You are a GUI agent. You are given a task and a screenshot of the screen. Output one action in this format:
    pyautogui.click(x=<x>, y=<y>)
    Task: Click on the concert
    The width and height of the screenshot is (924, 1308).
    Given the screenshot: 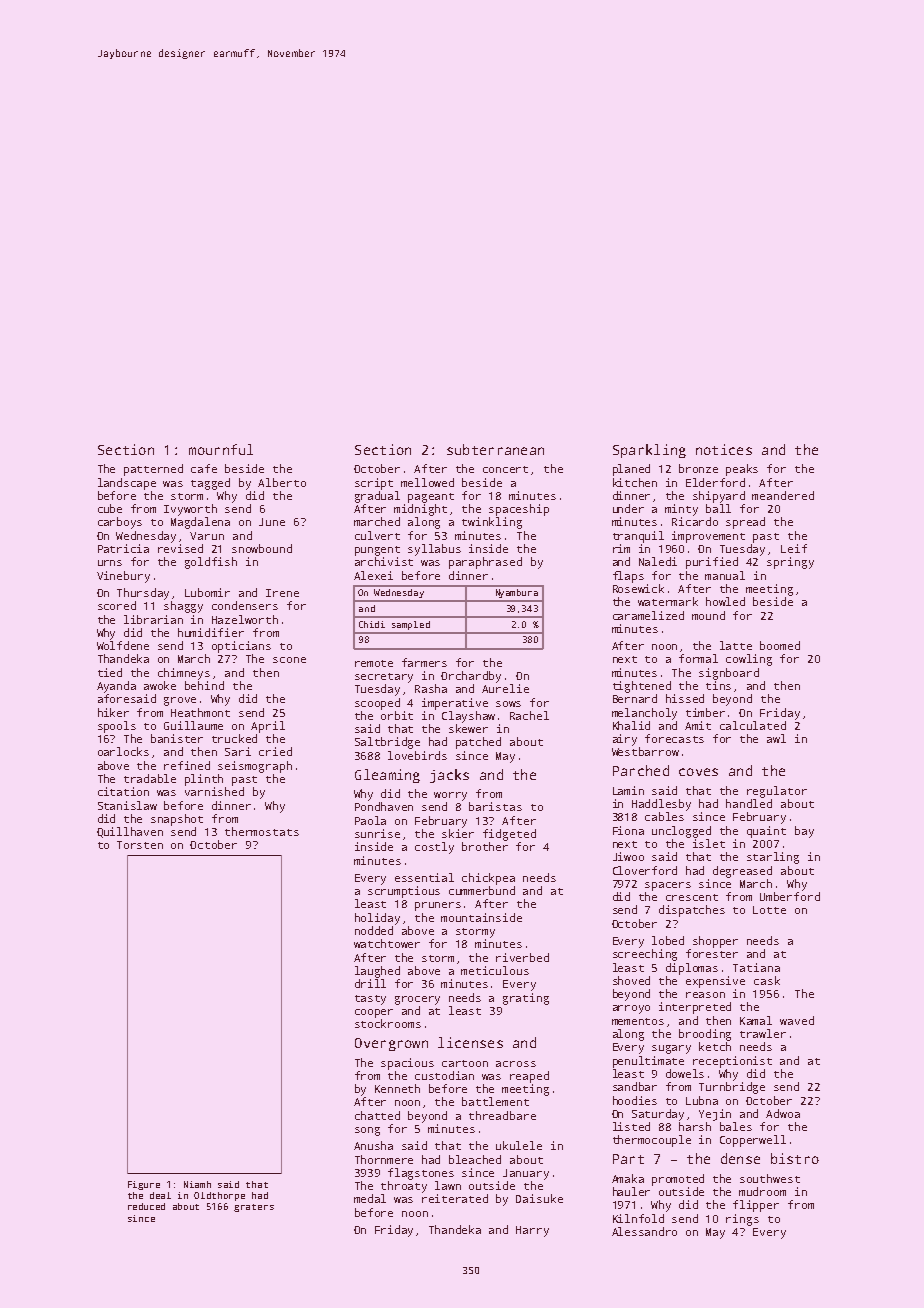 What is the action you would take?
    pyautogui.click(x=505, y=469)
